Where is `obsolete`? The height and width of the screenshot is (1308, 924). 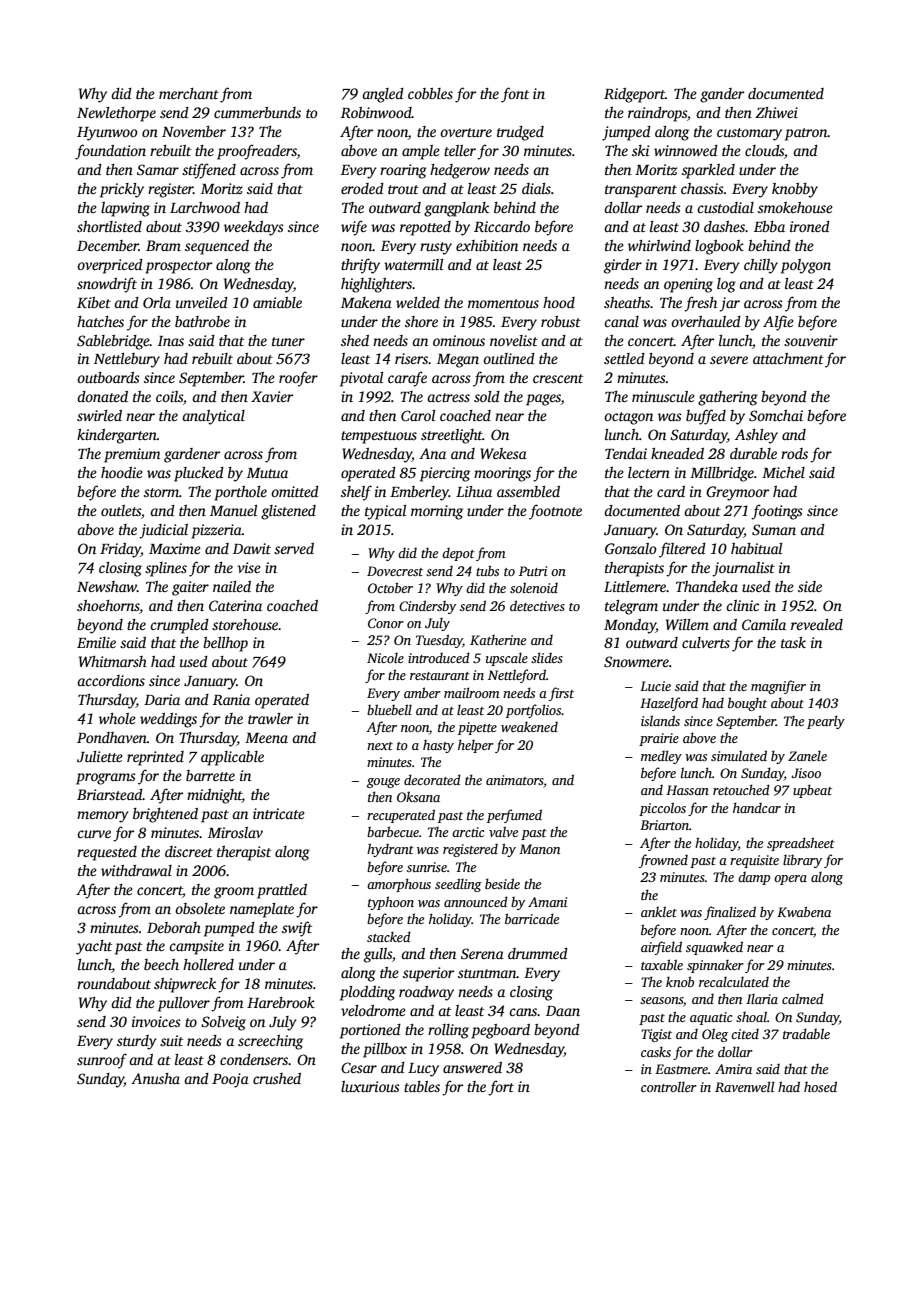 obsolete is located at coordinates (200, 908).
